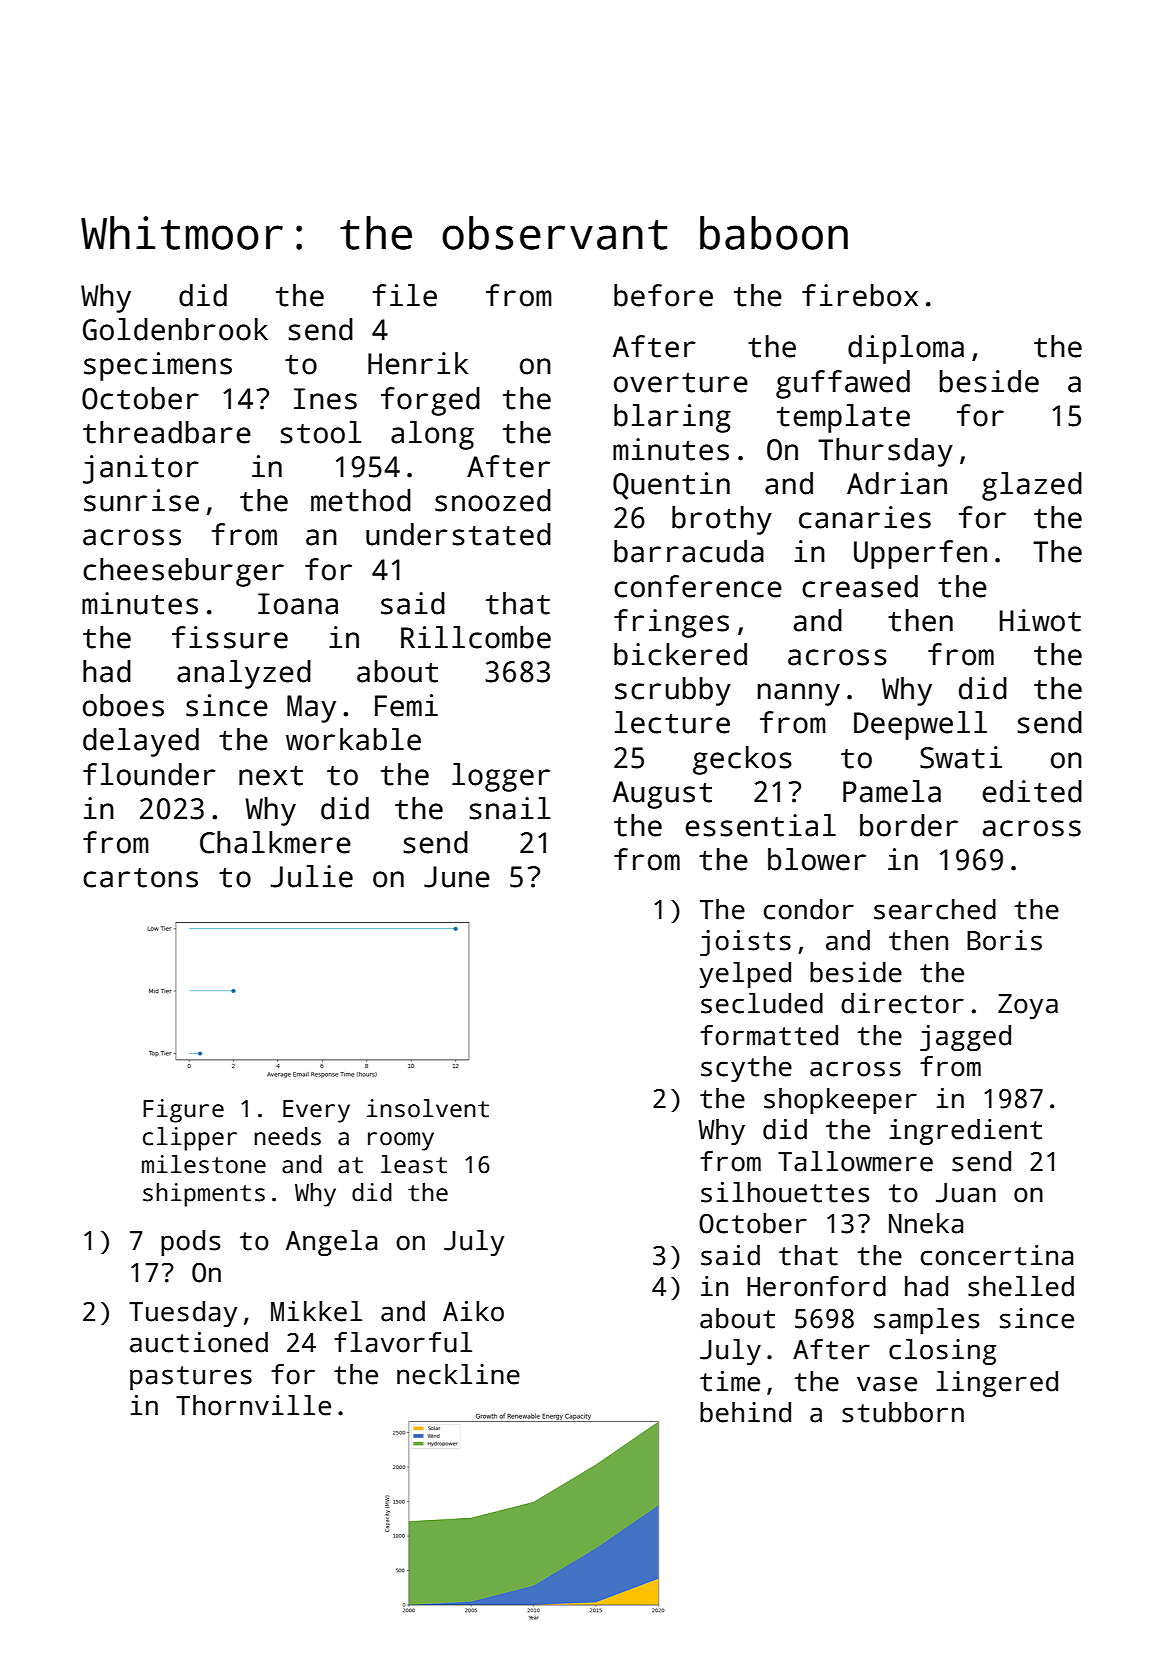 This image has height=1654, width=1165. What do you see at coordinates (298, 604) in the image?
I see `Ioana` at bounding box center [298, 604].
